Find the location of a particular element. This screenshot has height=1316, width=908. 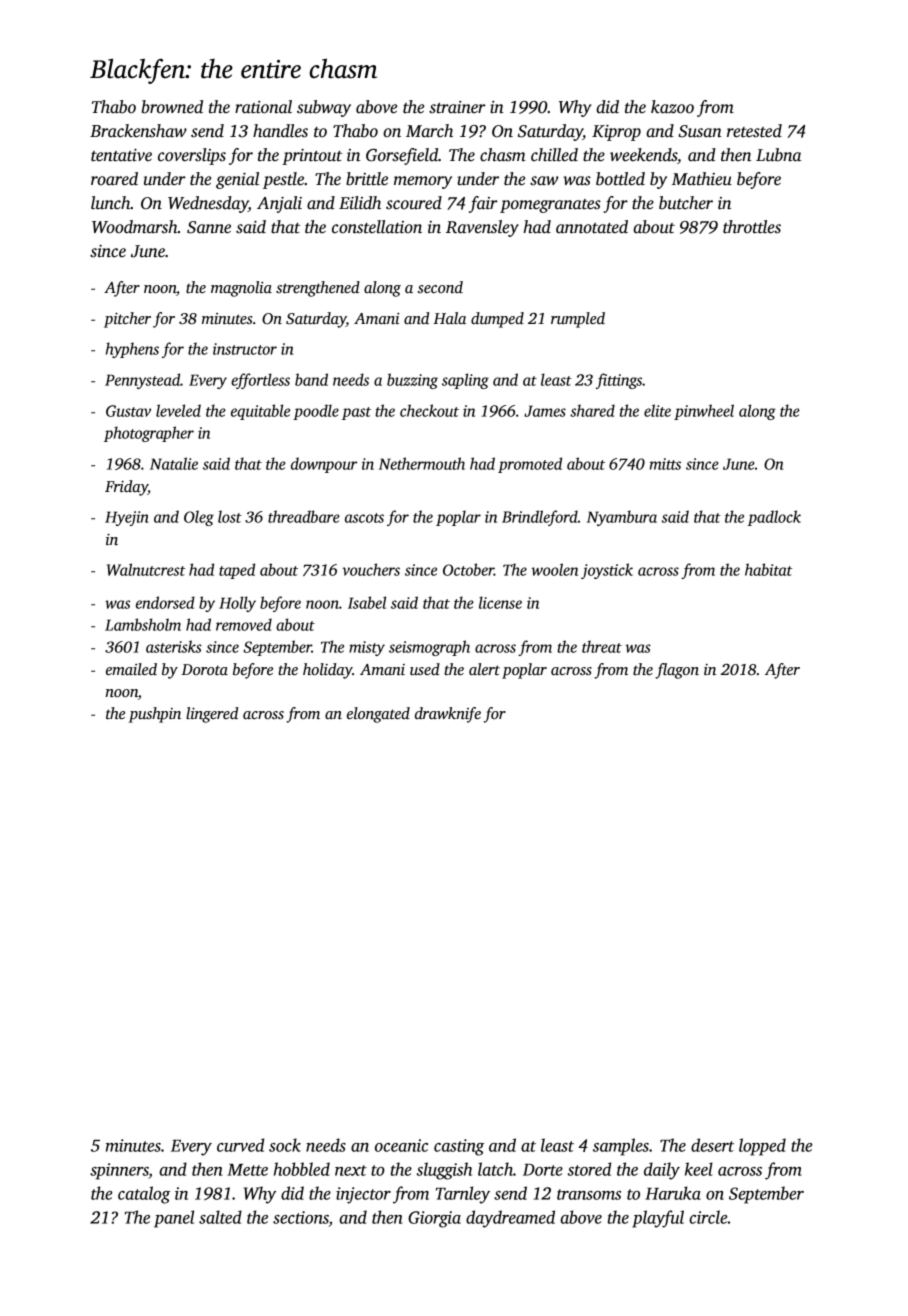

strainer is located at coordinates (457, 107).
